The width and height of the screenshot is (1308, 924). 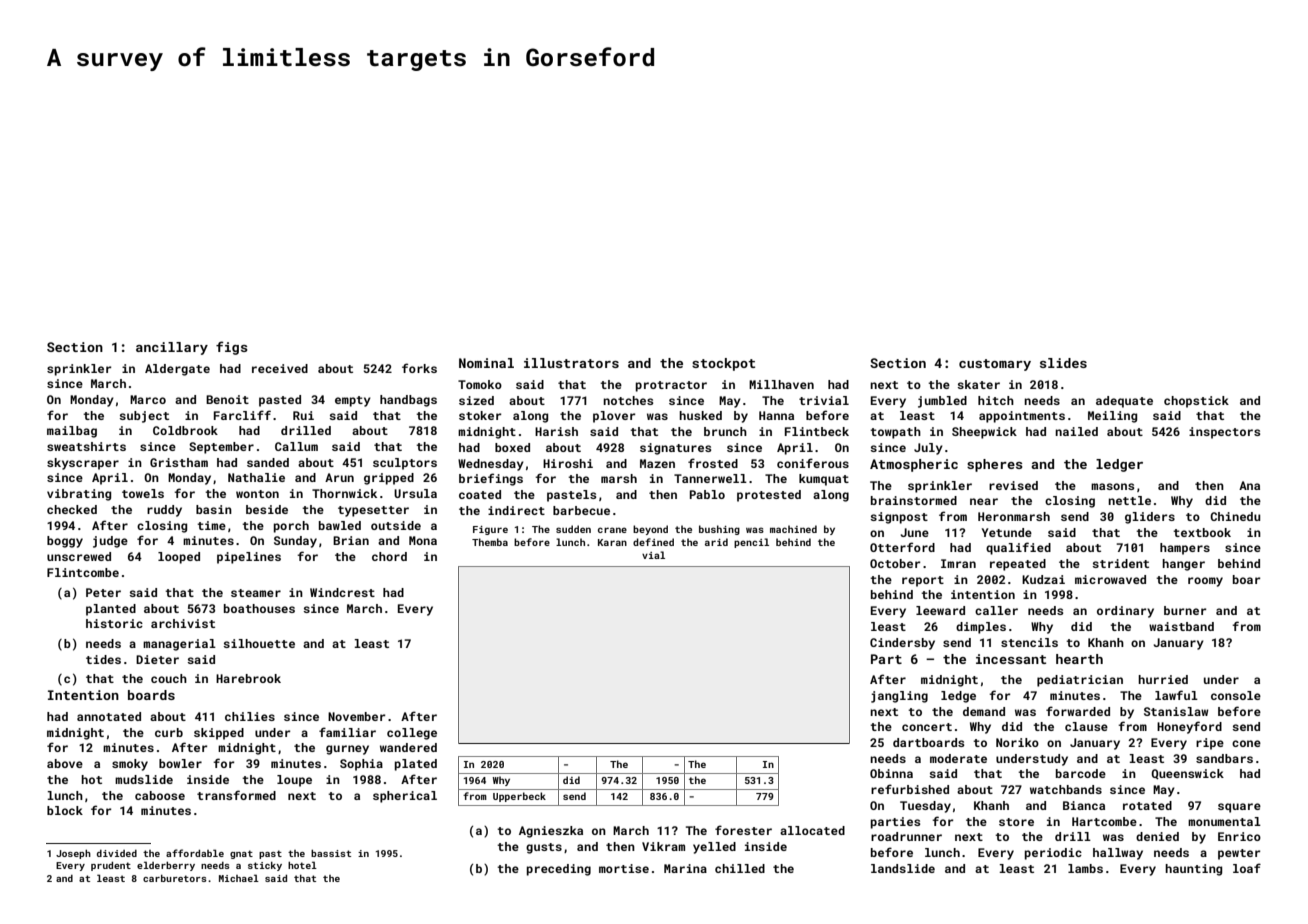 I want to click on looped, so click(x=179, y=558).
